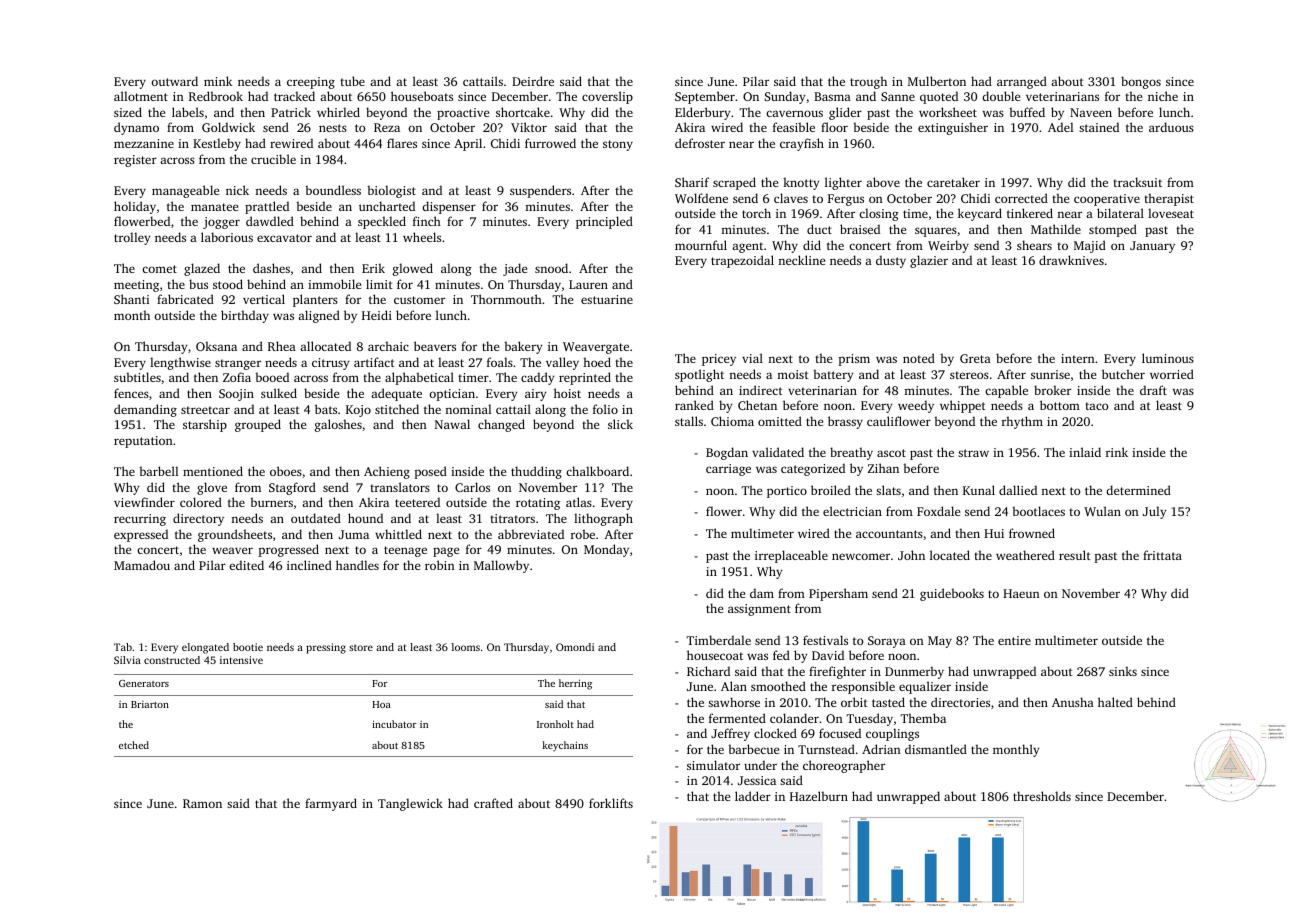 This document has width=1308, height=924. What do you see at coordinates (331, 804) in the document?
I see `farmyard` at bounding box center [331, 804].
